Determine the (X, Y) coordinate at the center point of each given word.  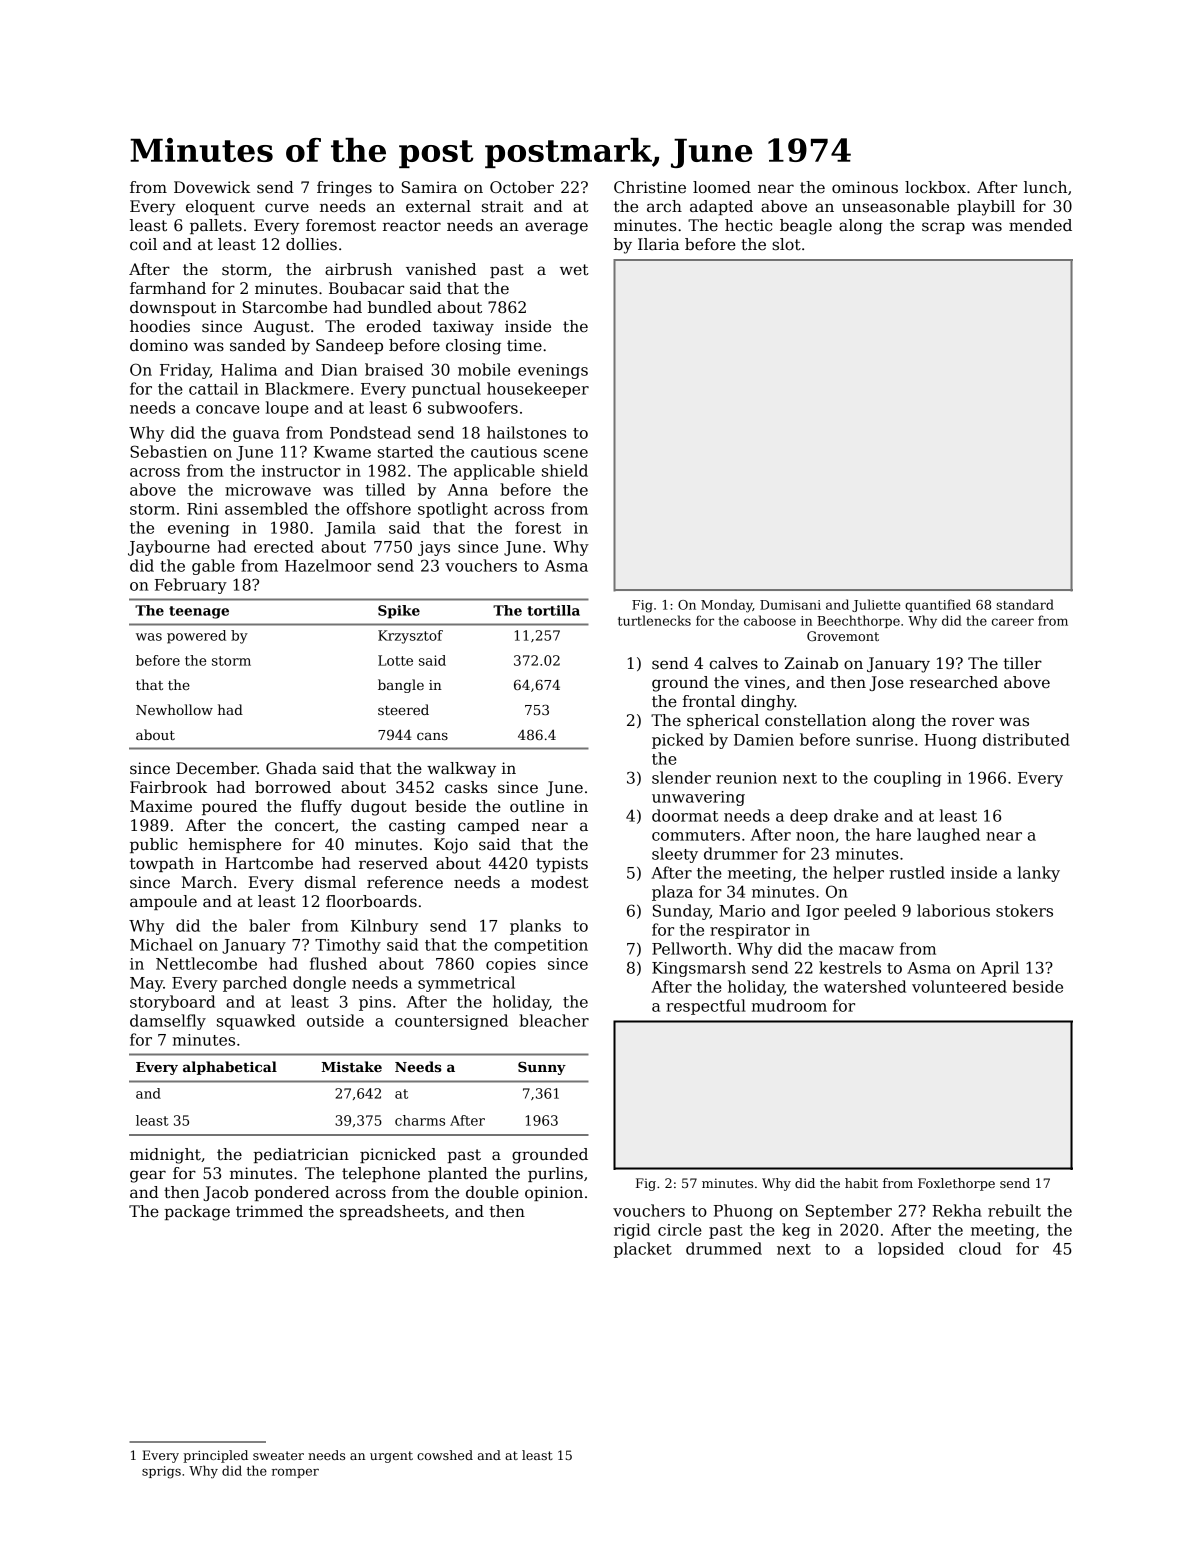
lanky (1039, 874)
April (1000, 969)
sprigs (161, 1472)
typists (562, 865)
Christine (650, 187)
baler (269, 925)
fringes (344, 189)
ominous (865, 187)
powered (196, 637)
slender (681, 777)
